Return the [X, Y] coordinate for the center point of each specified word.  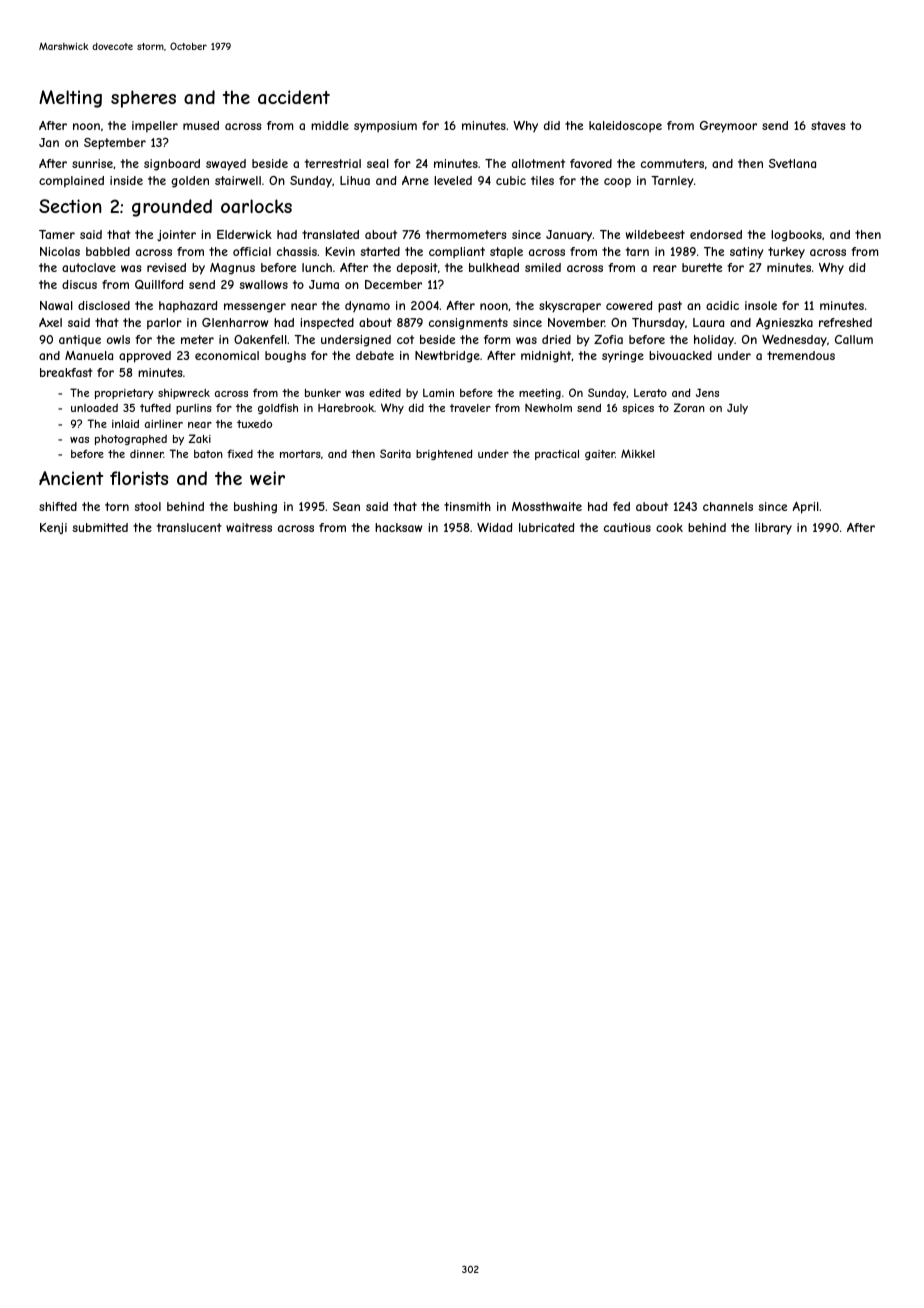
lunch [317, 267]
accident [294, 97]
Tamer [57, 234]
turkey [786, 253]
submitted [100, 527]
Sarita [395, 453]
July [737, 408]
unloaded [94, 407]
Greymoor [728, 127]
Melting [70, 99]
